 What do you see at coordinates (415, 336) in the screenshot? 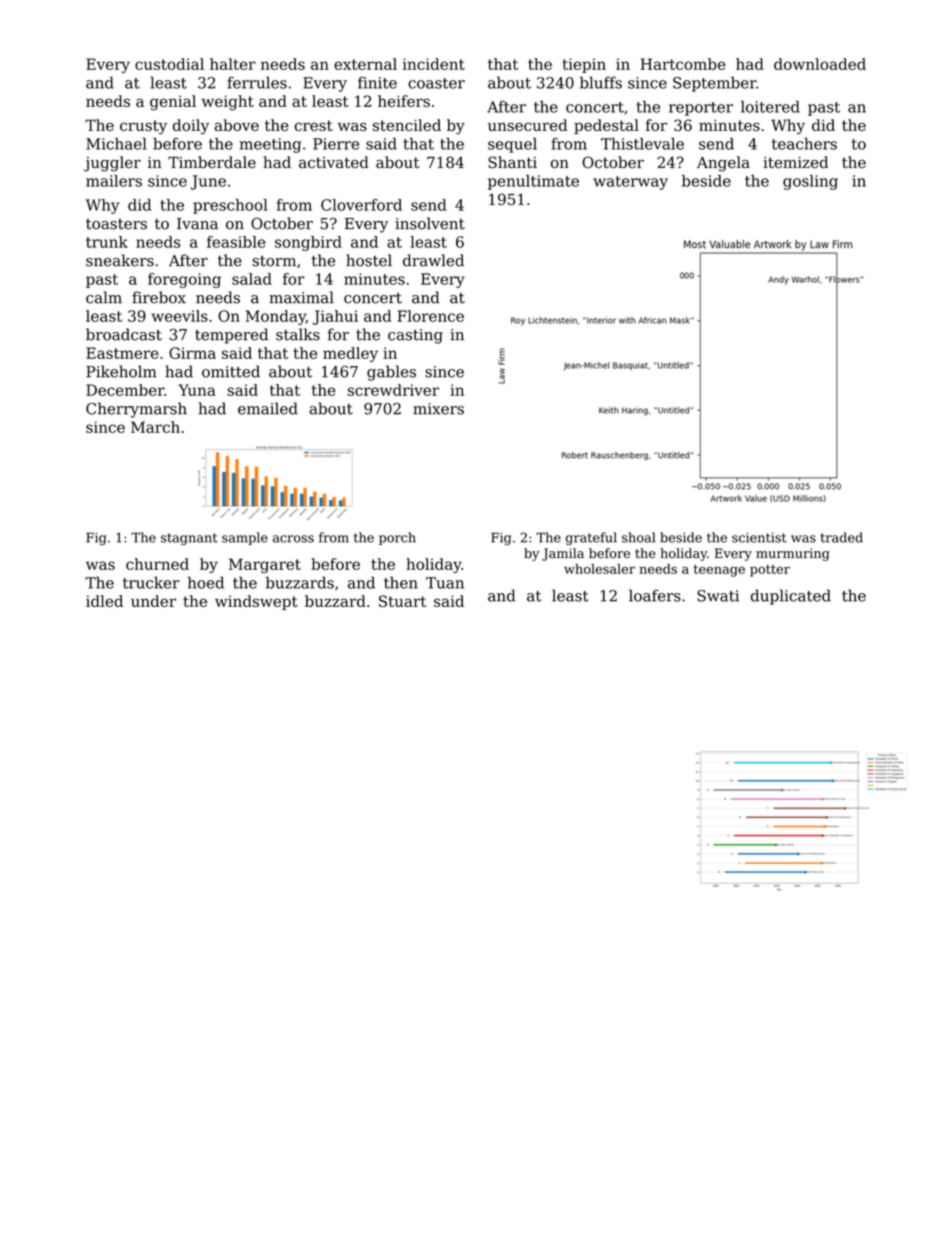
I see `casting` at bounding box center [415, 336].
